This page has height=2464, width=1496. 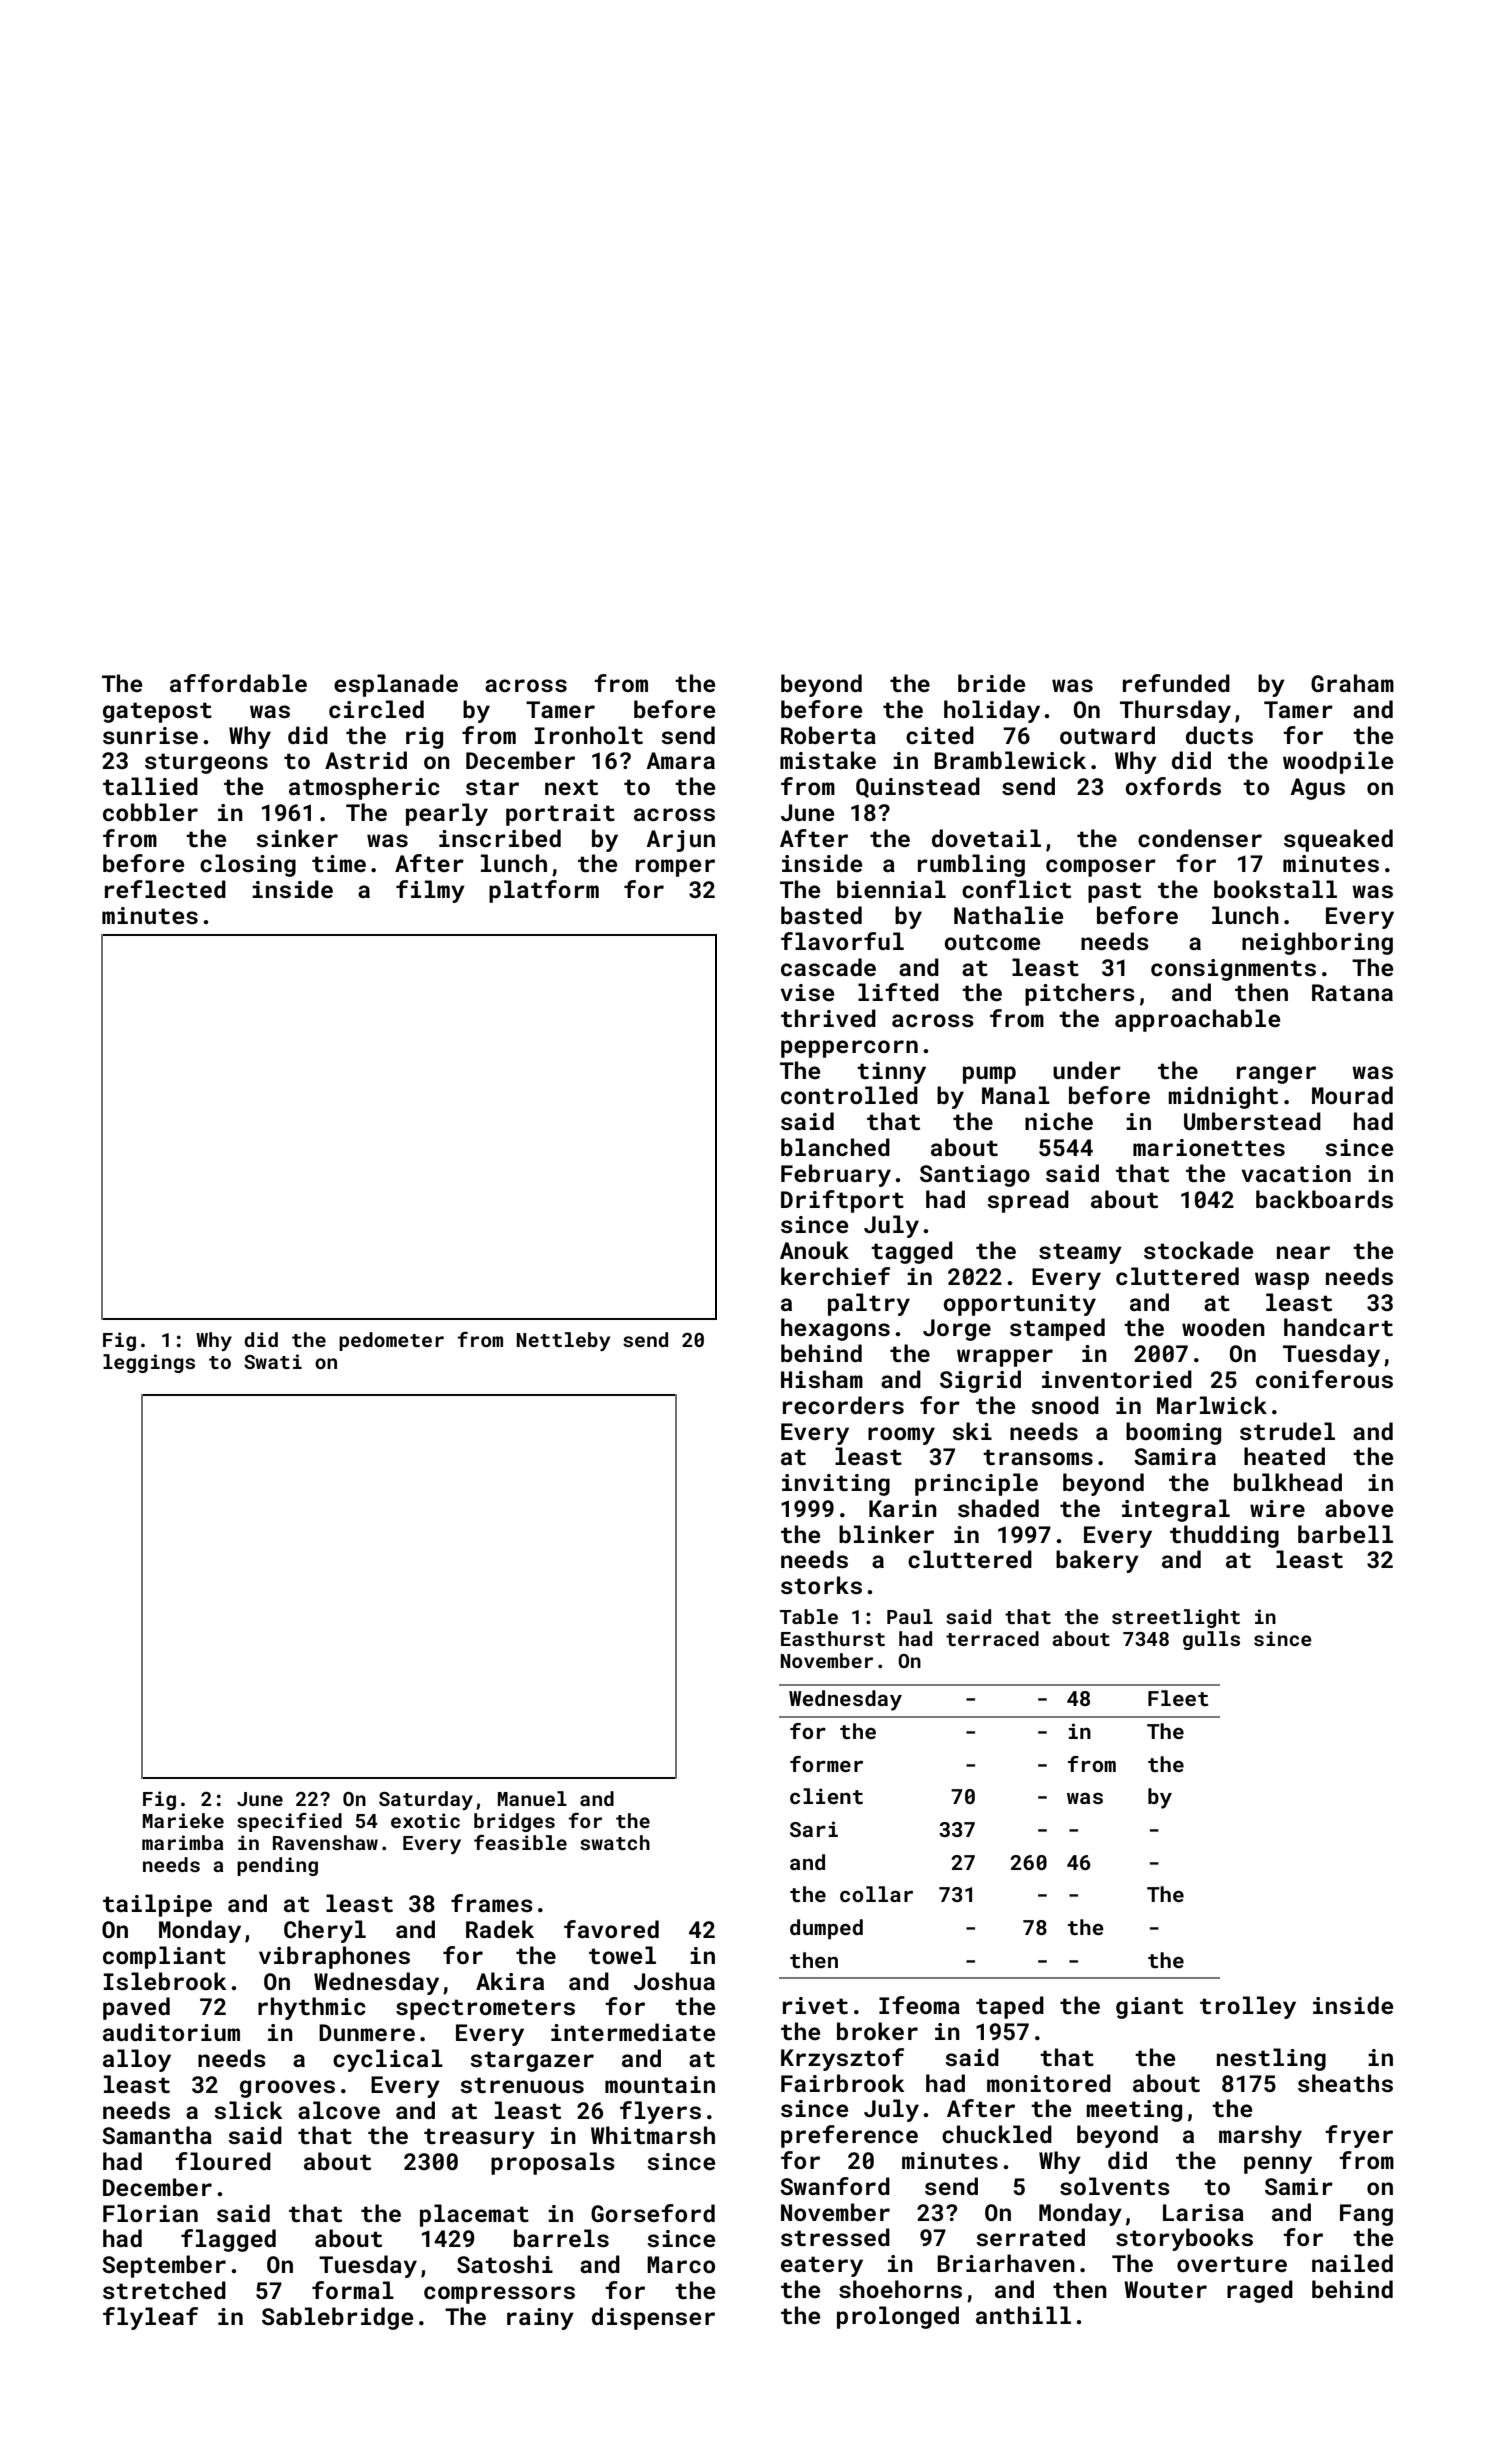 I want to click on outward, so click(x=1107, y=735).
